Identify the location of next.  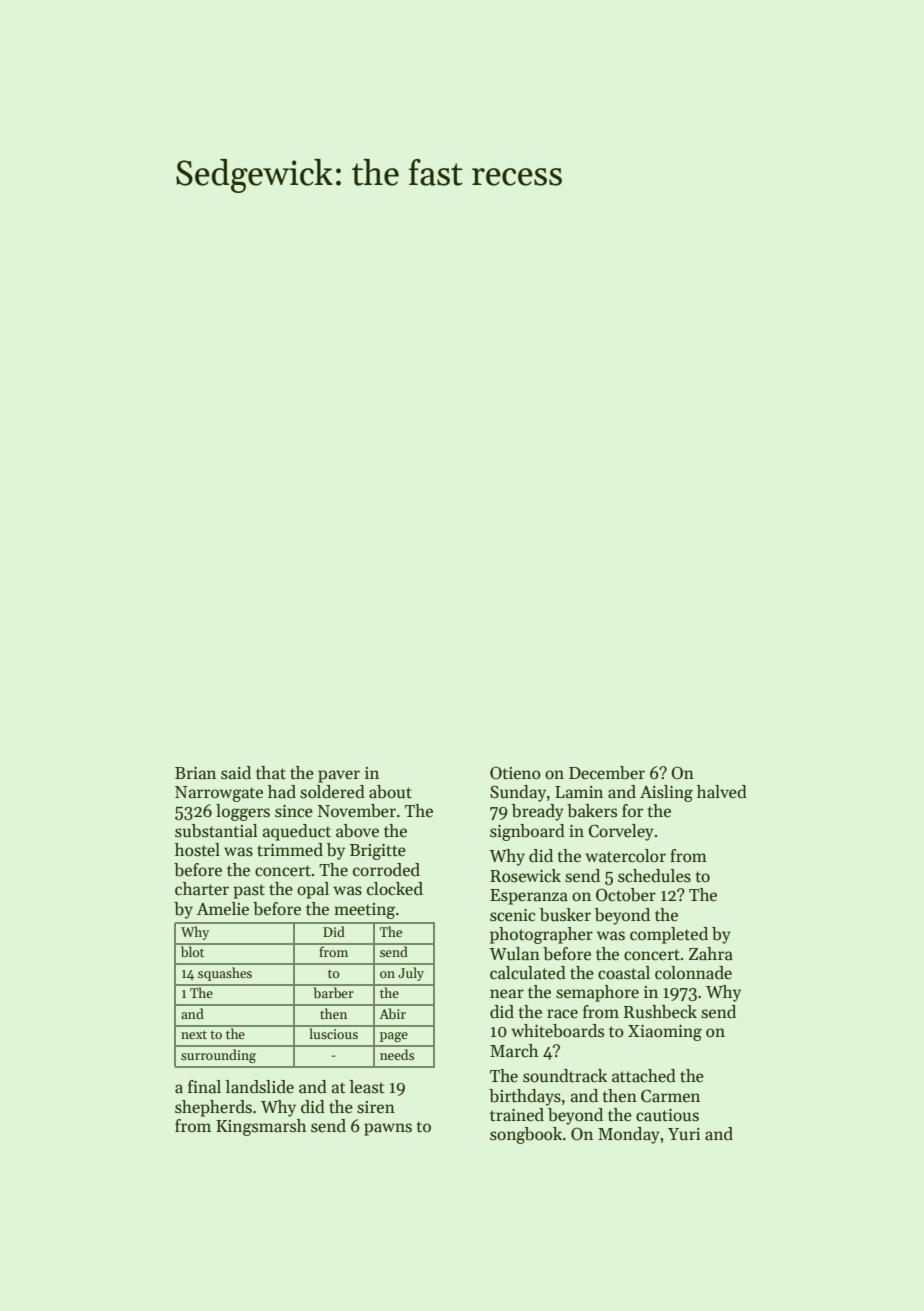
(194, 1034).
